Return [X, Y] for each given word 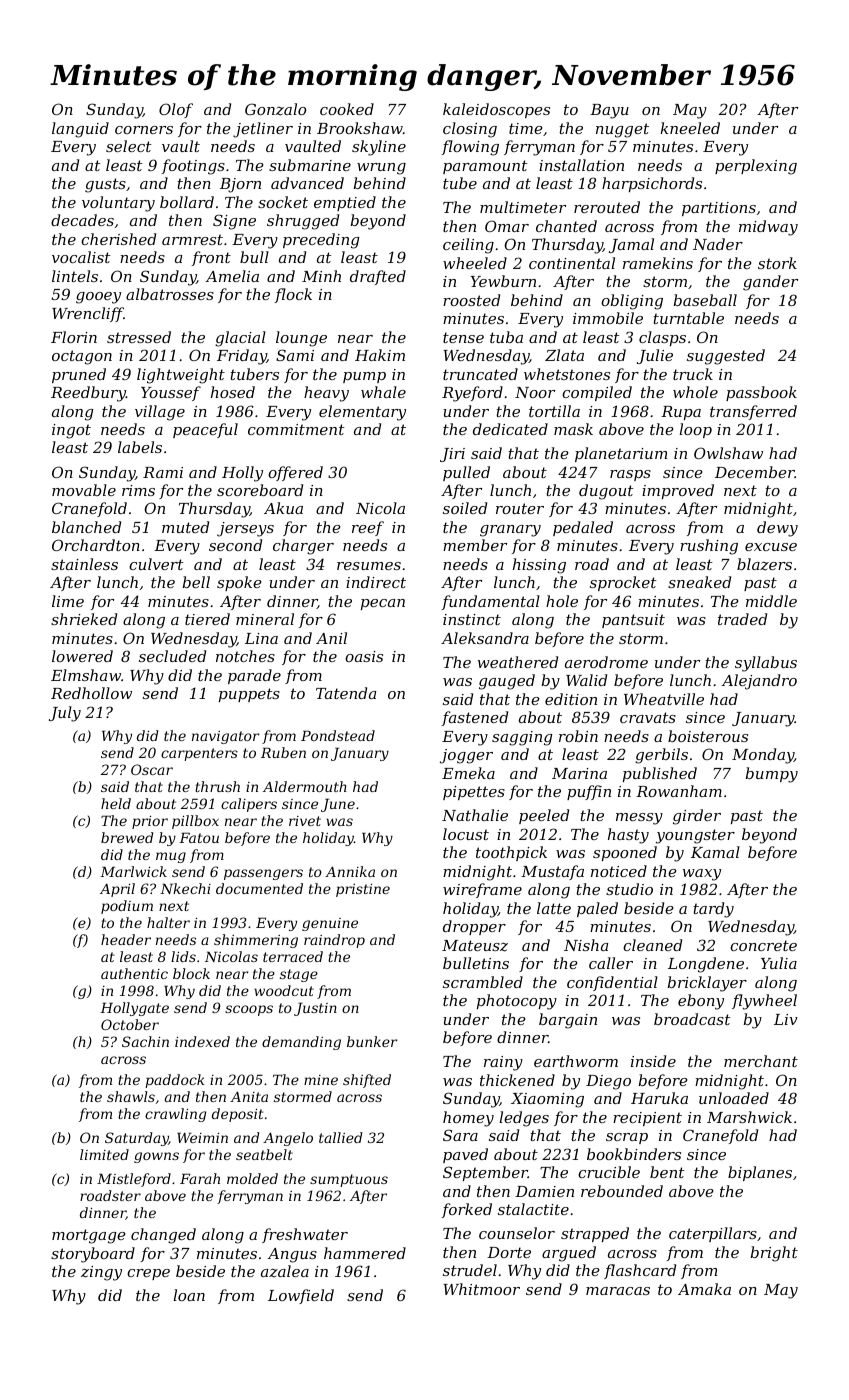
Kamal [715, 852]
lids [183, 956]
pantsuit [633, 621]
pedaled [583, 528]
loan [189, 1295]
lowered [82, 656]
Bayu [609, 111]
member [475, 545]
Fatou [199, 837]
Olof [176, 110]
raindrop [334, 941]
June [338, 805]
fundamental [491, 602]
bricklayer [707, 984]
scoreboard [260, 490]
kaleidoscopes [496, 110]
